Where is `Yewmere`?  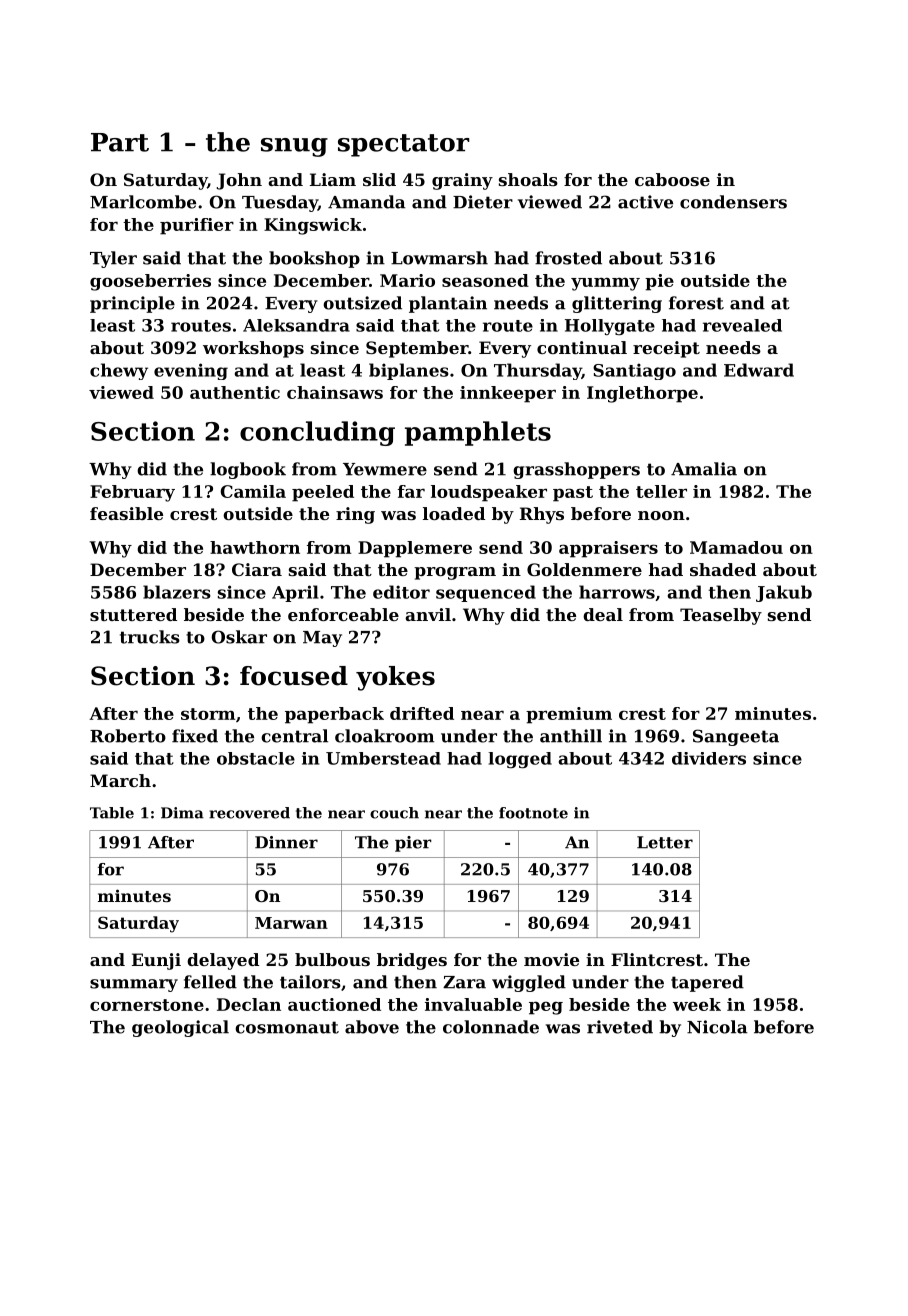
Yewmere is located at coordinates (385, 469).
